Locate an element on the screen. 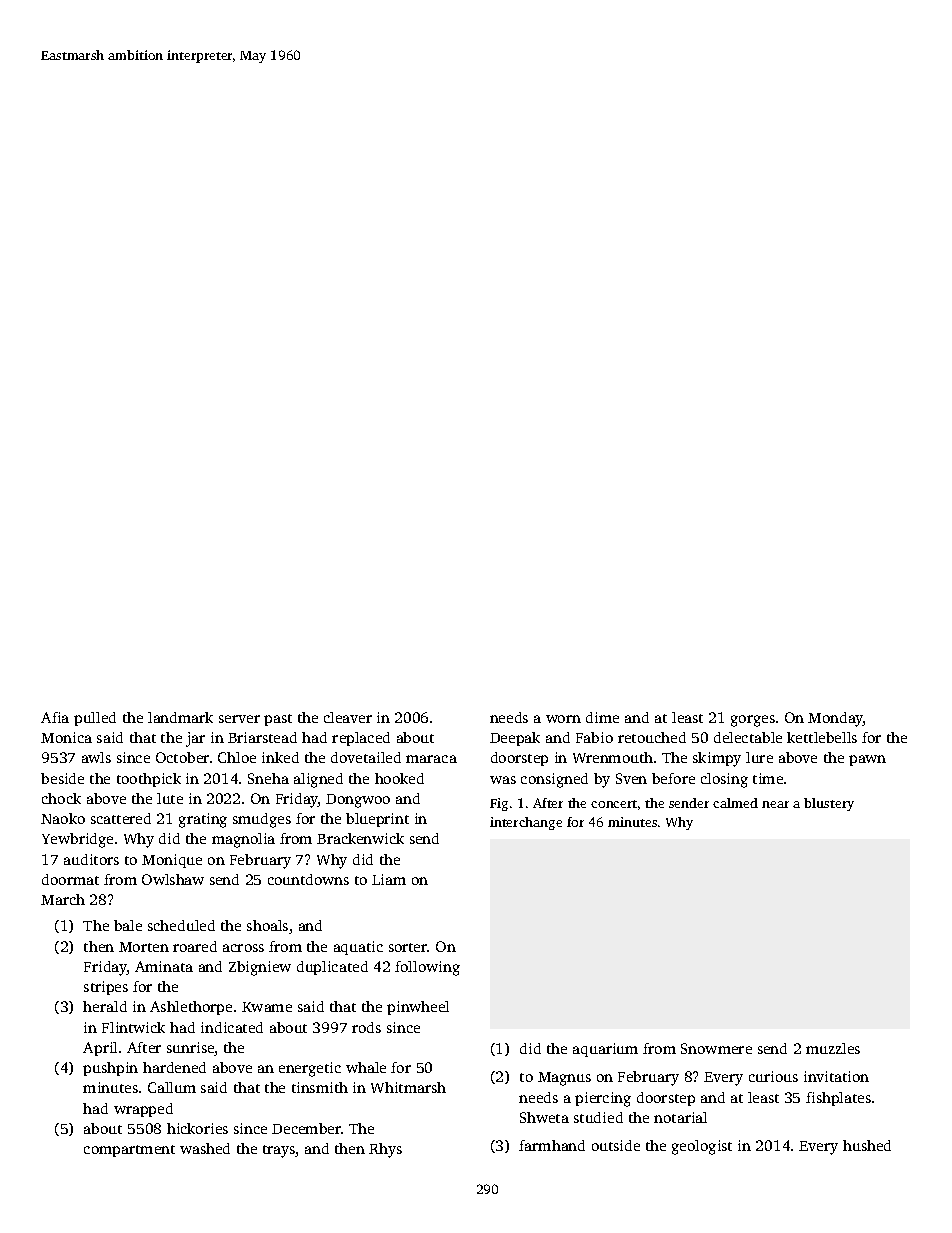 Image resolution: width=952 pixels, height=1233 pixels. landmark is located at coordinates (180, 717).
